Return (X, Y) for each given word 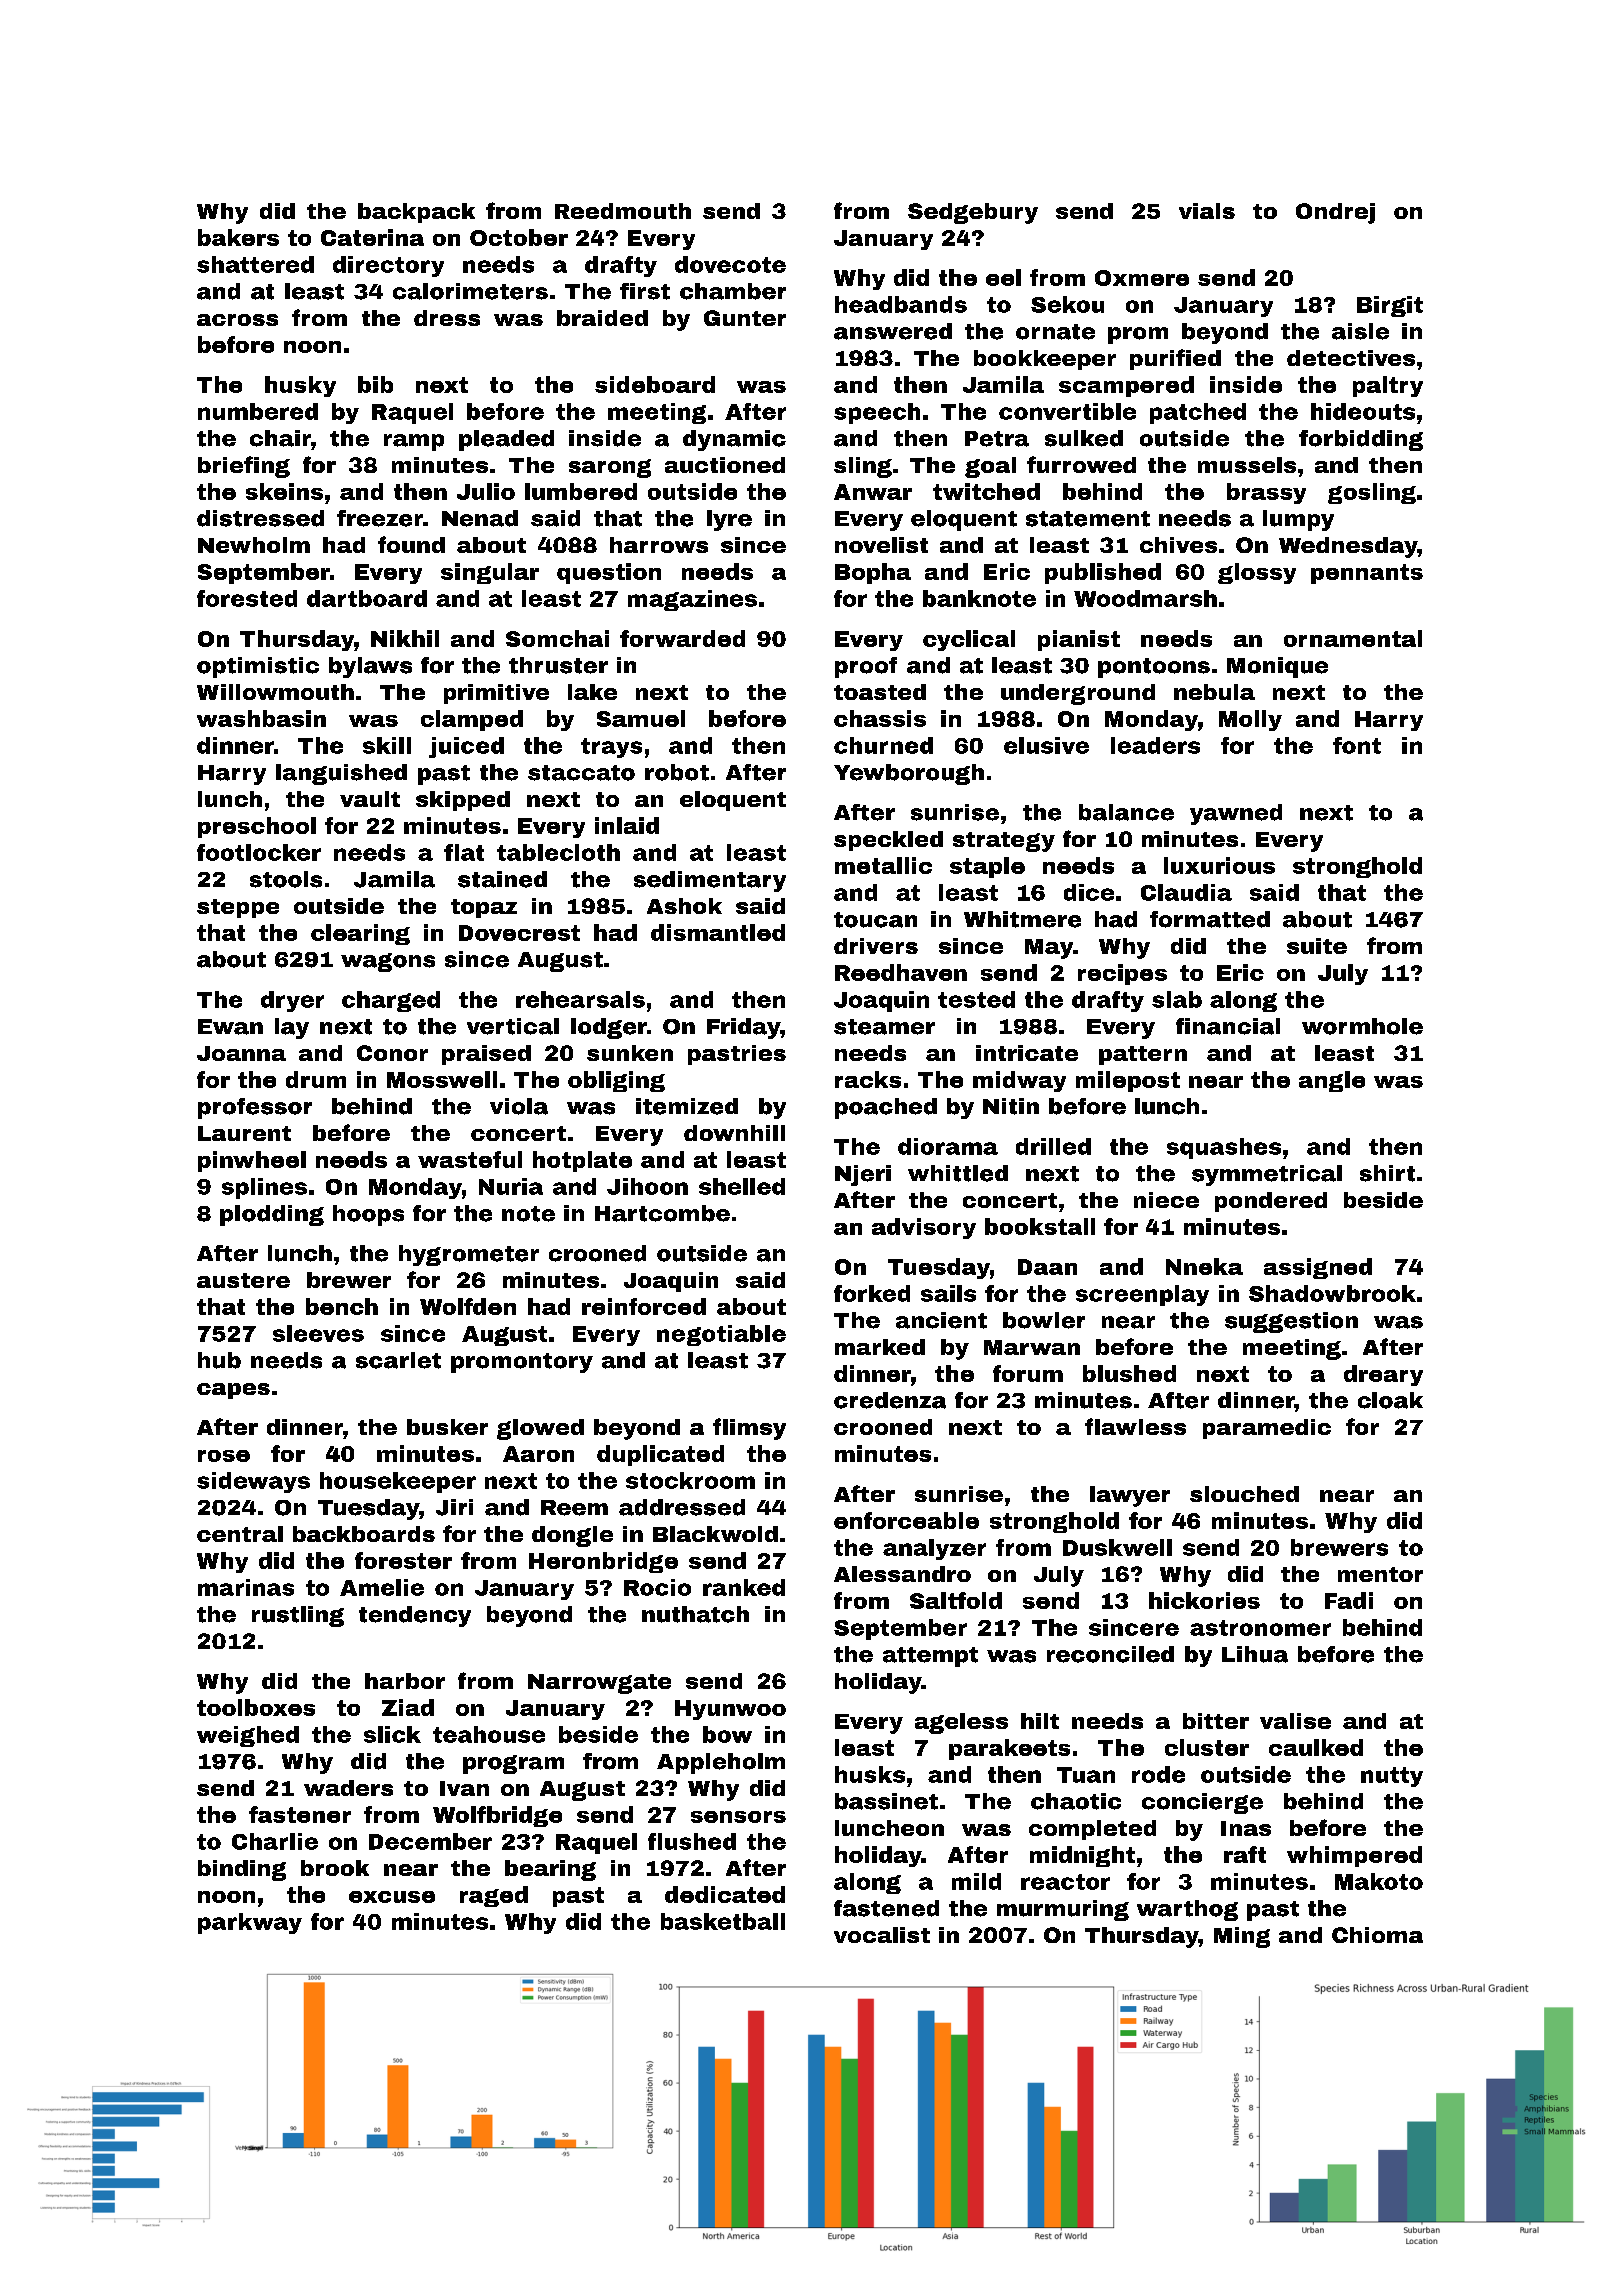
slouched (1244, 1494)
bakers (238, 237)
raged (494, 1896)
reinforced (644, 1306)
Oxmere (1142, 278)
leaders (1155, 745)
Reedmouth (623, 211)
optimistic (258, 667)
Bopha (873, 573)
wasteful (470, 1159)
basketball (723, 1921)
